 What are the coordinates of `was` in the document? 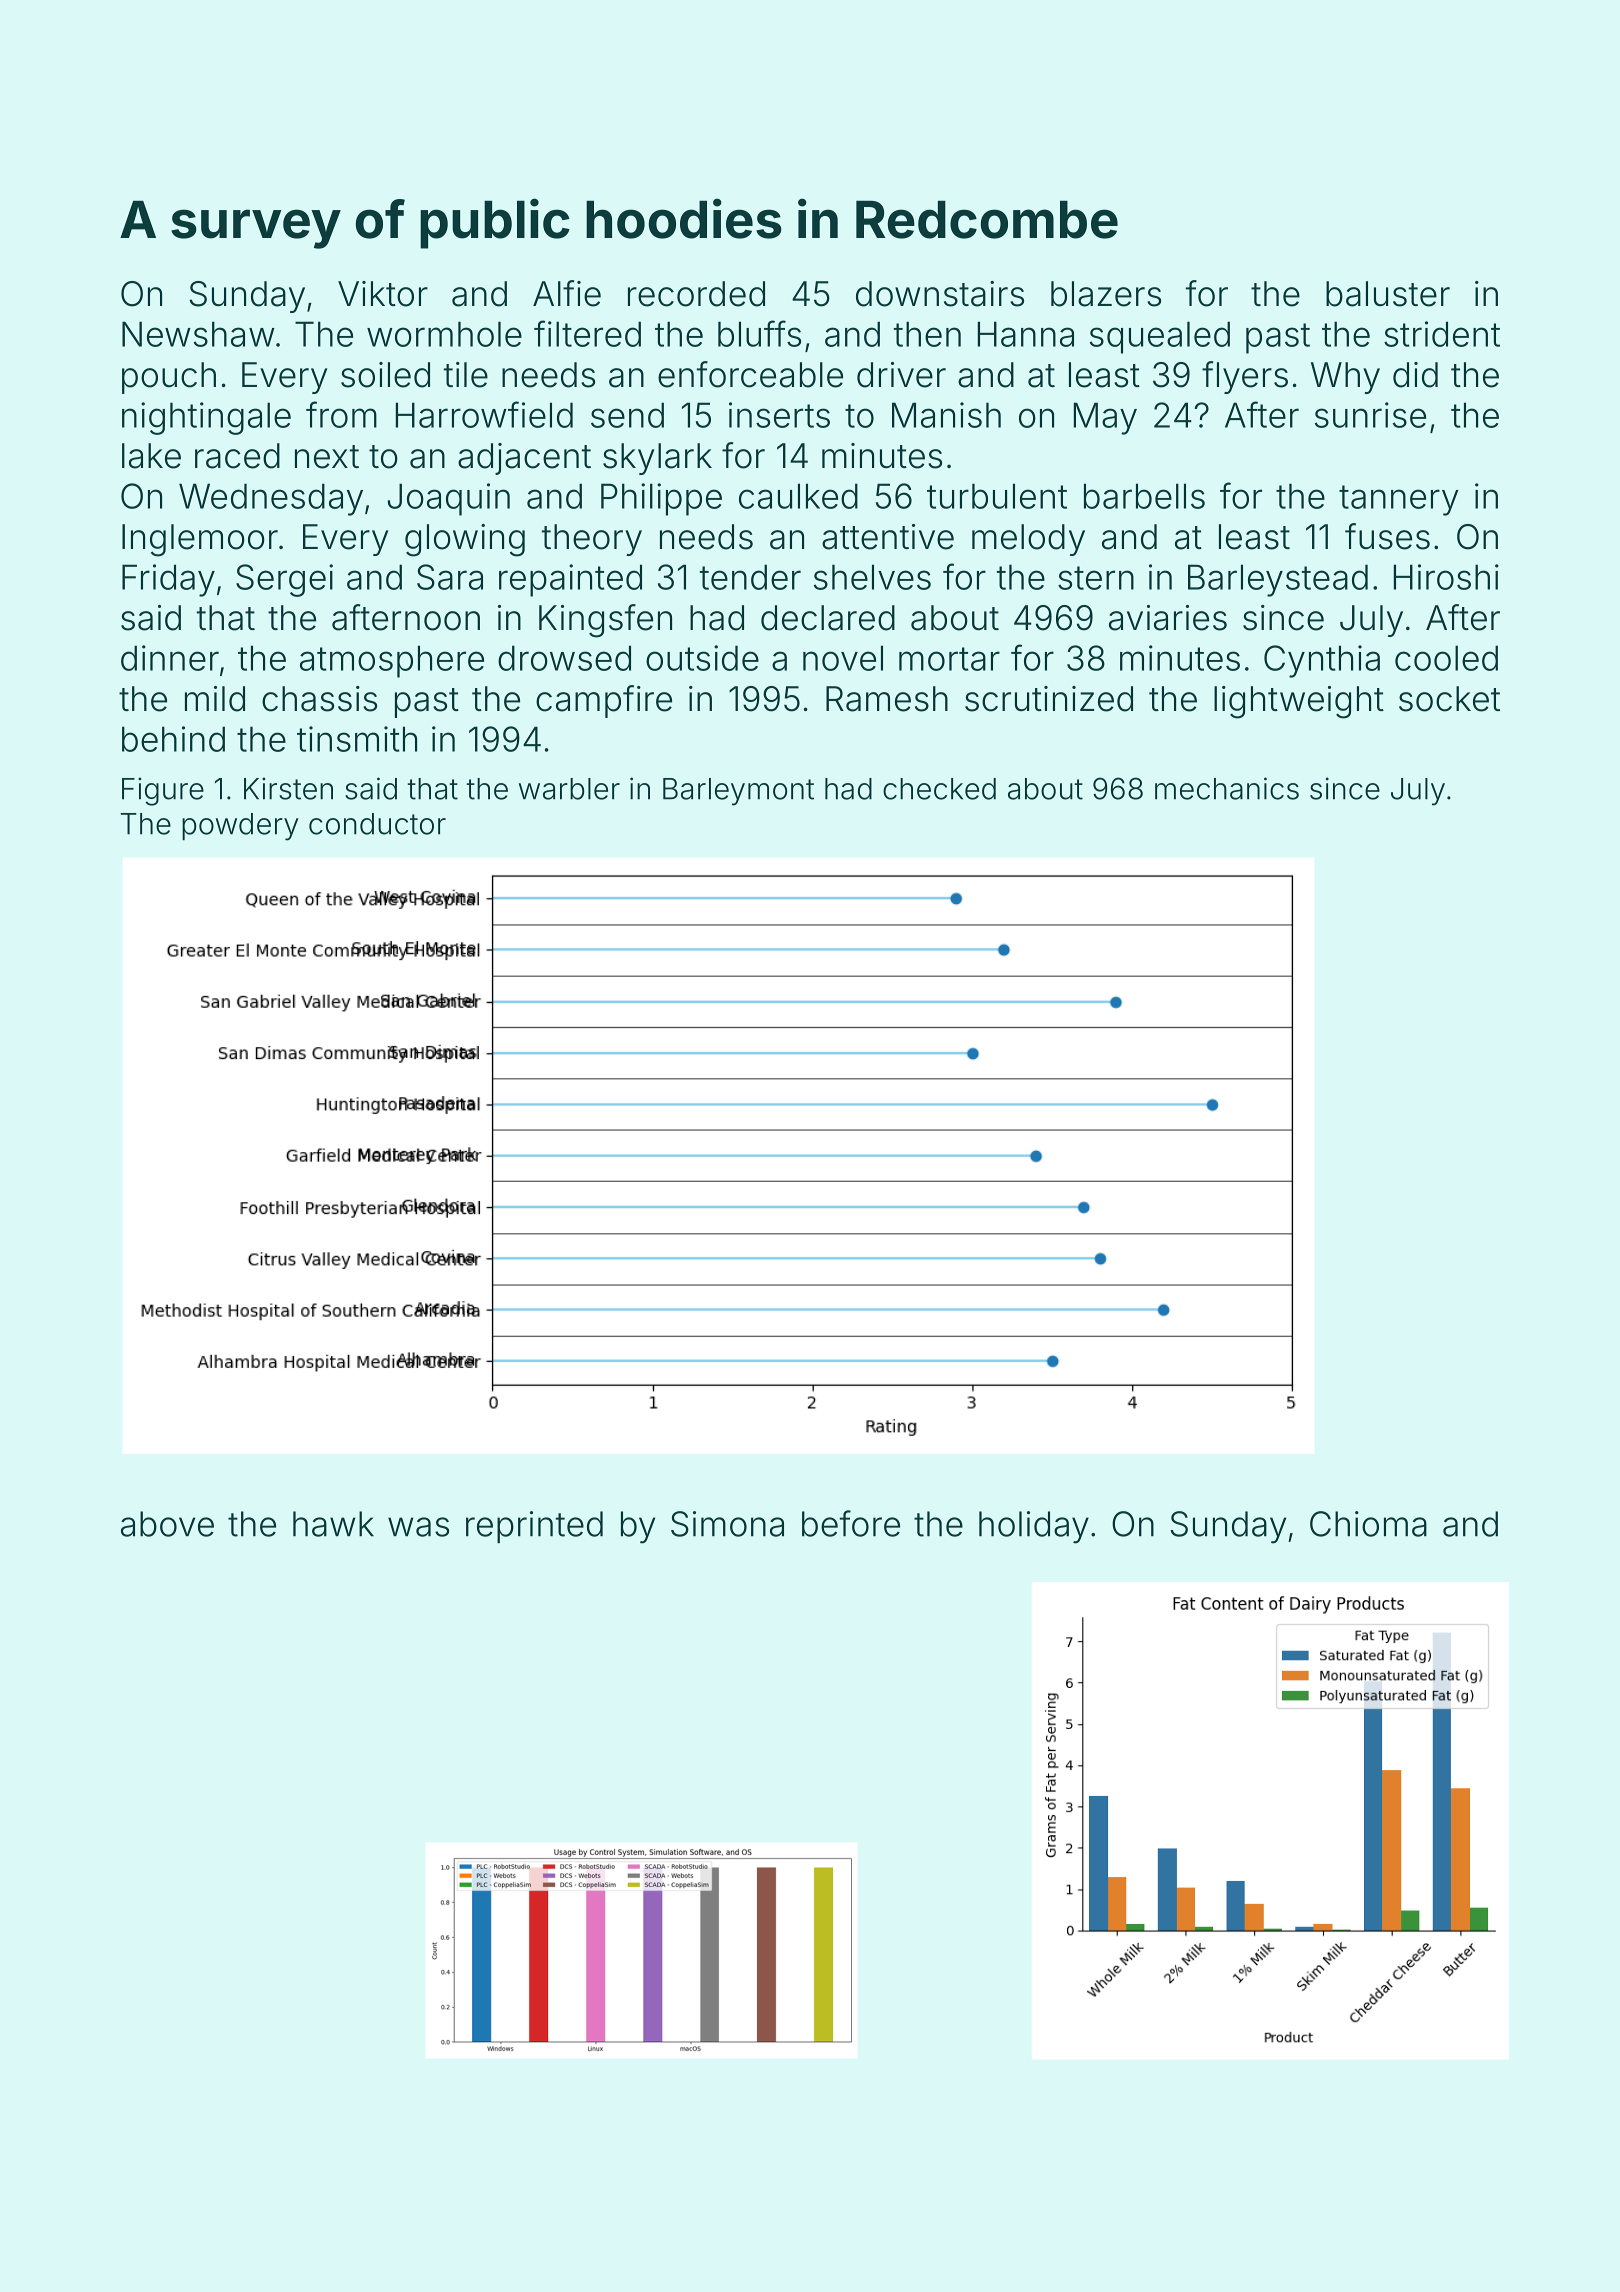 It's located at (418, 1527).
